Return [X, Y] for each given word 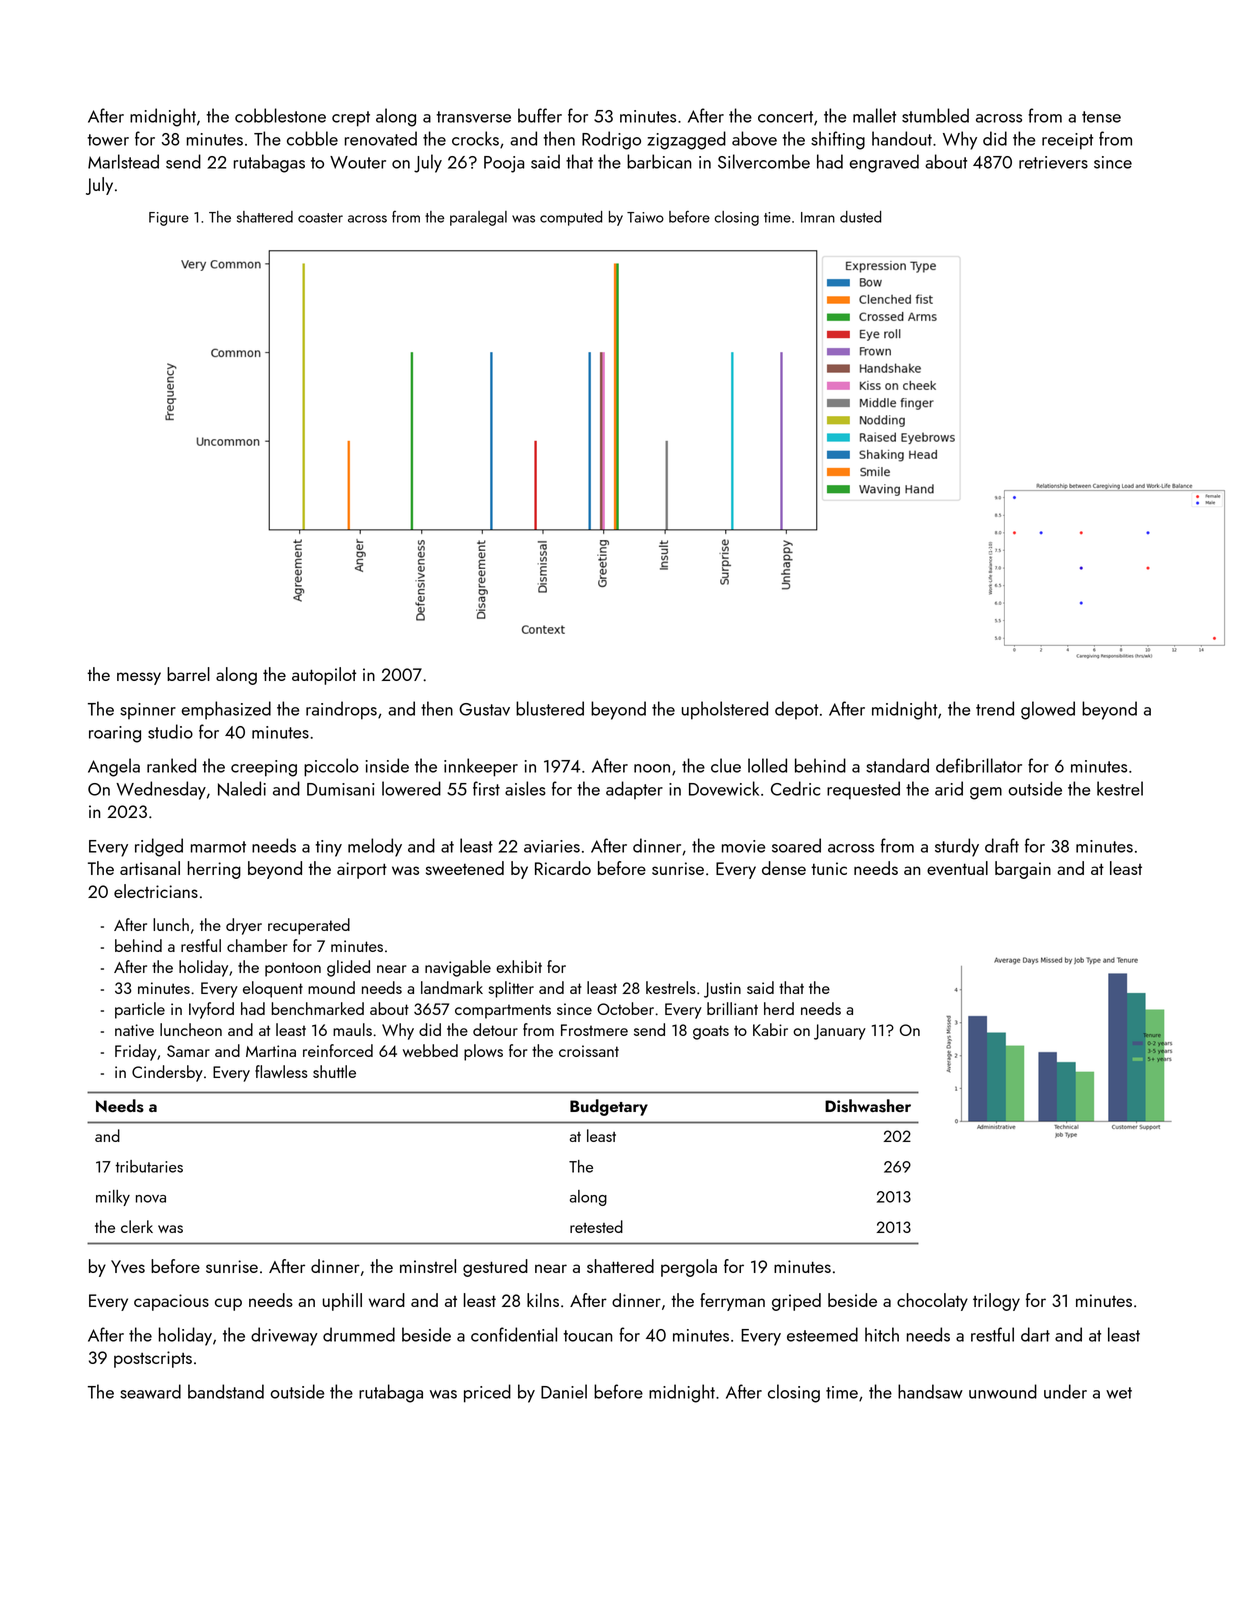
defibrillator [979, 765]
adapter [634, 790]
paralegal [478, 218]
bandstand [226, 1391]
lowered [411, 788]
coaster [320, 218]
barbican [659, 161]
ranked [171, 765]
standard [897, 765]
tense [1101, 117]
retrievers [1053, 162]
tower [108, 140]
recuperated [309, 926]
